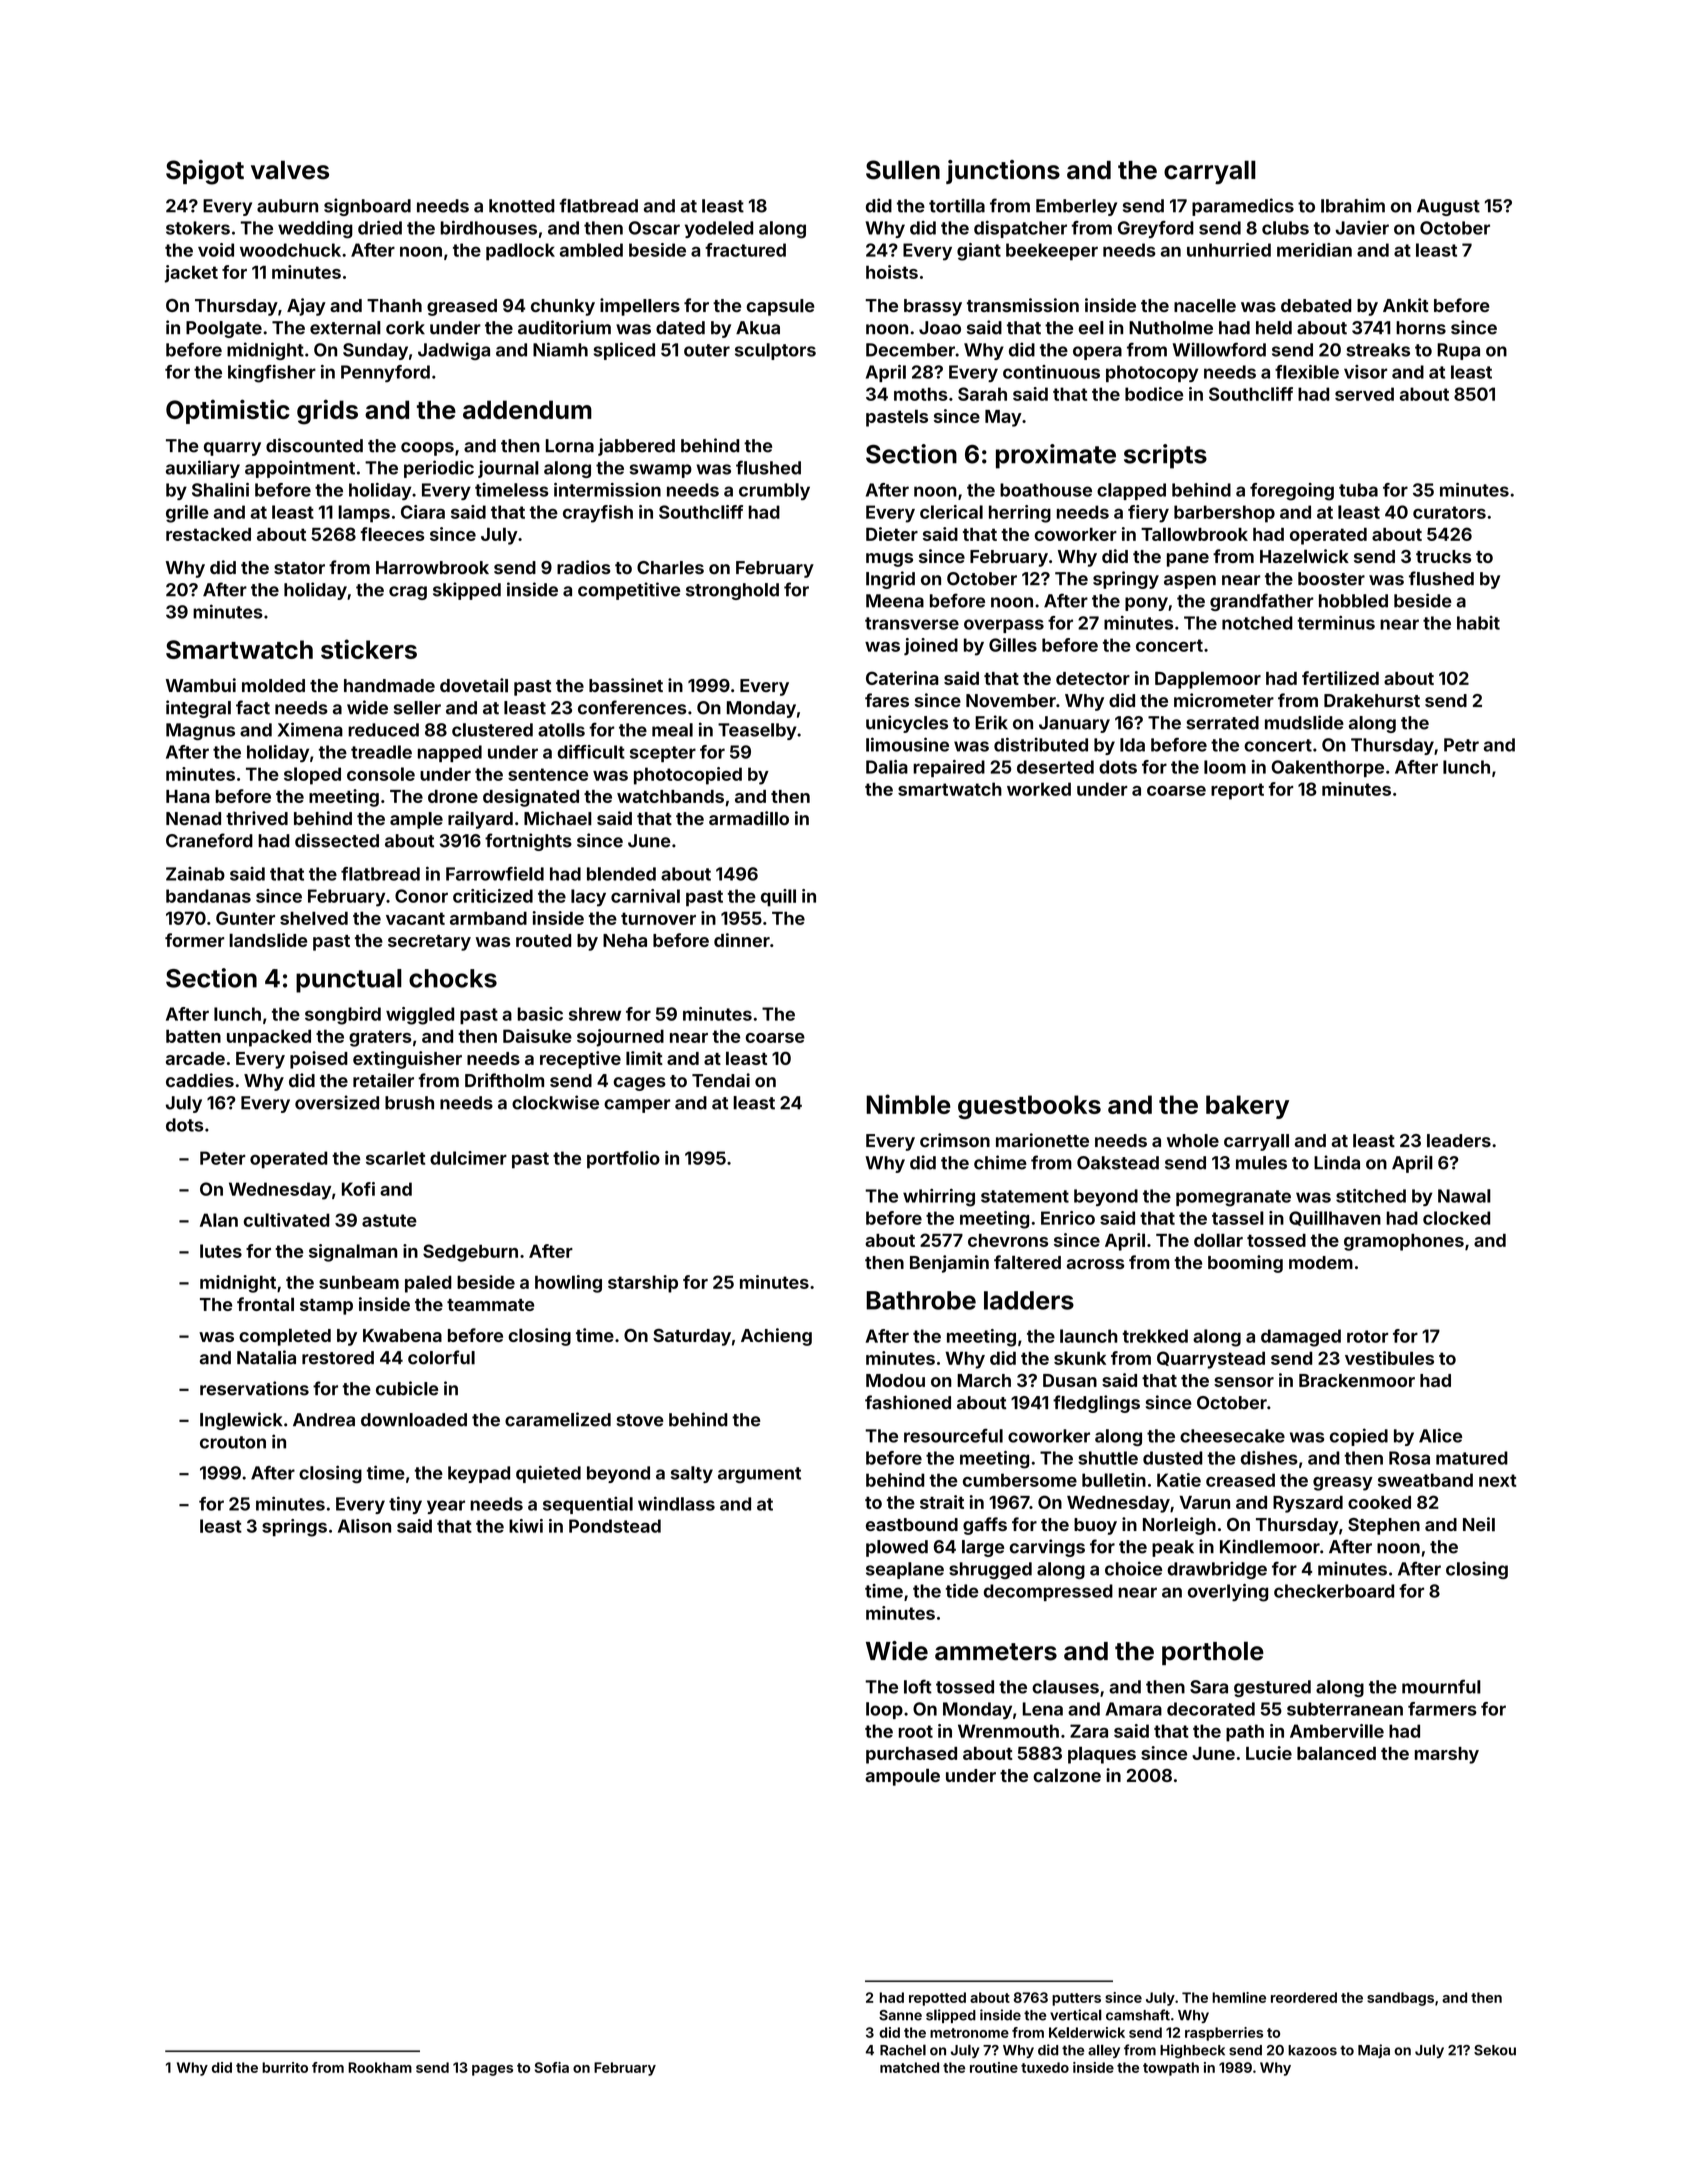 Image resolution: width=1683 pixels, height=2178 pixels. I want to click on Highbeck, so click(1192, 2051).
